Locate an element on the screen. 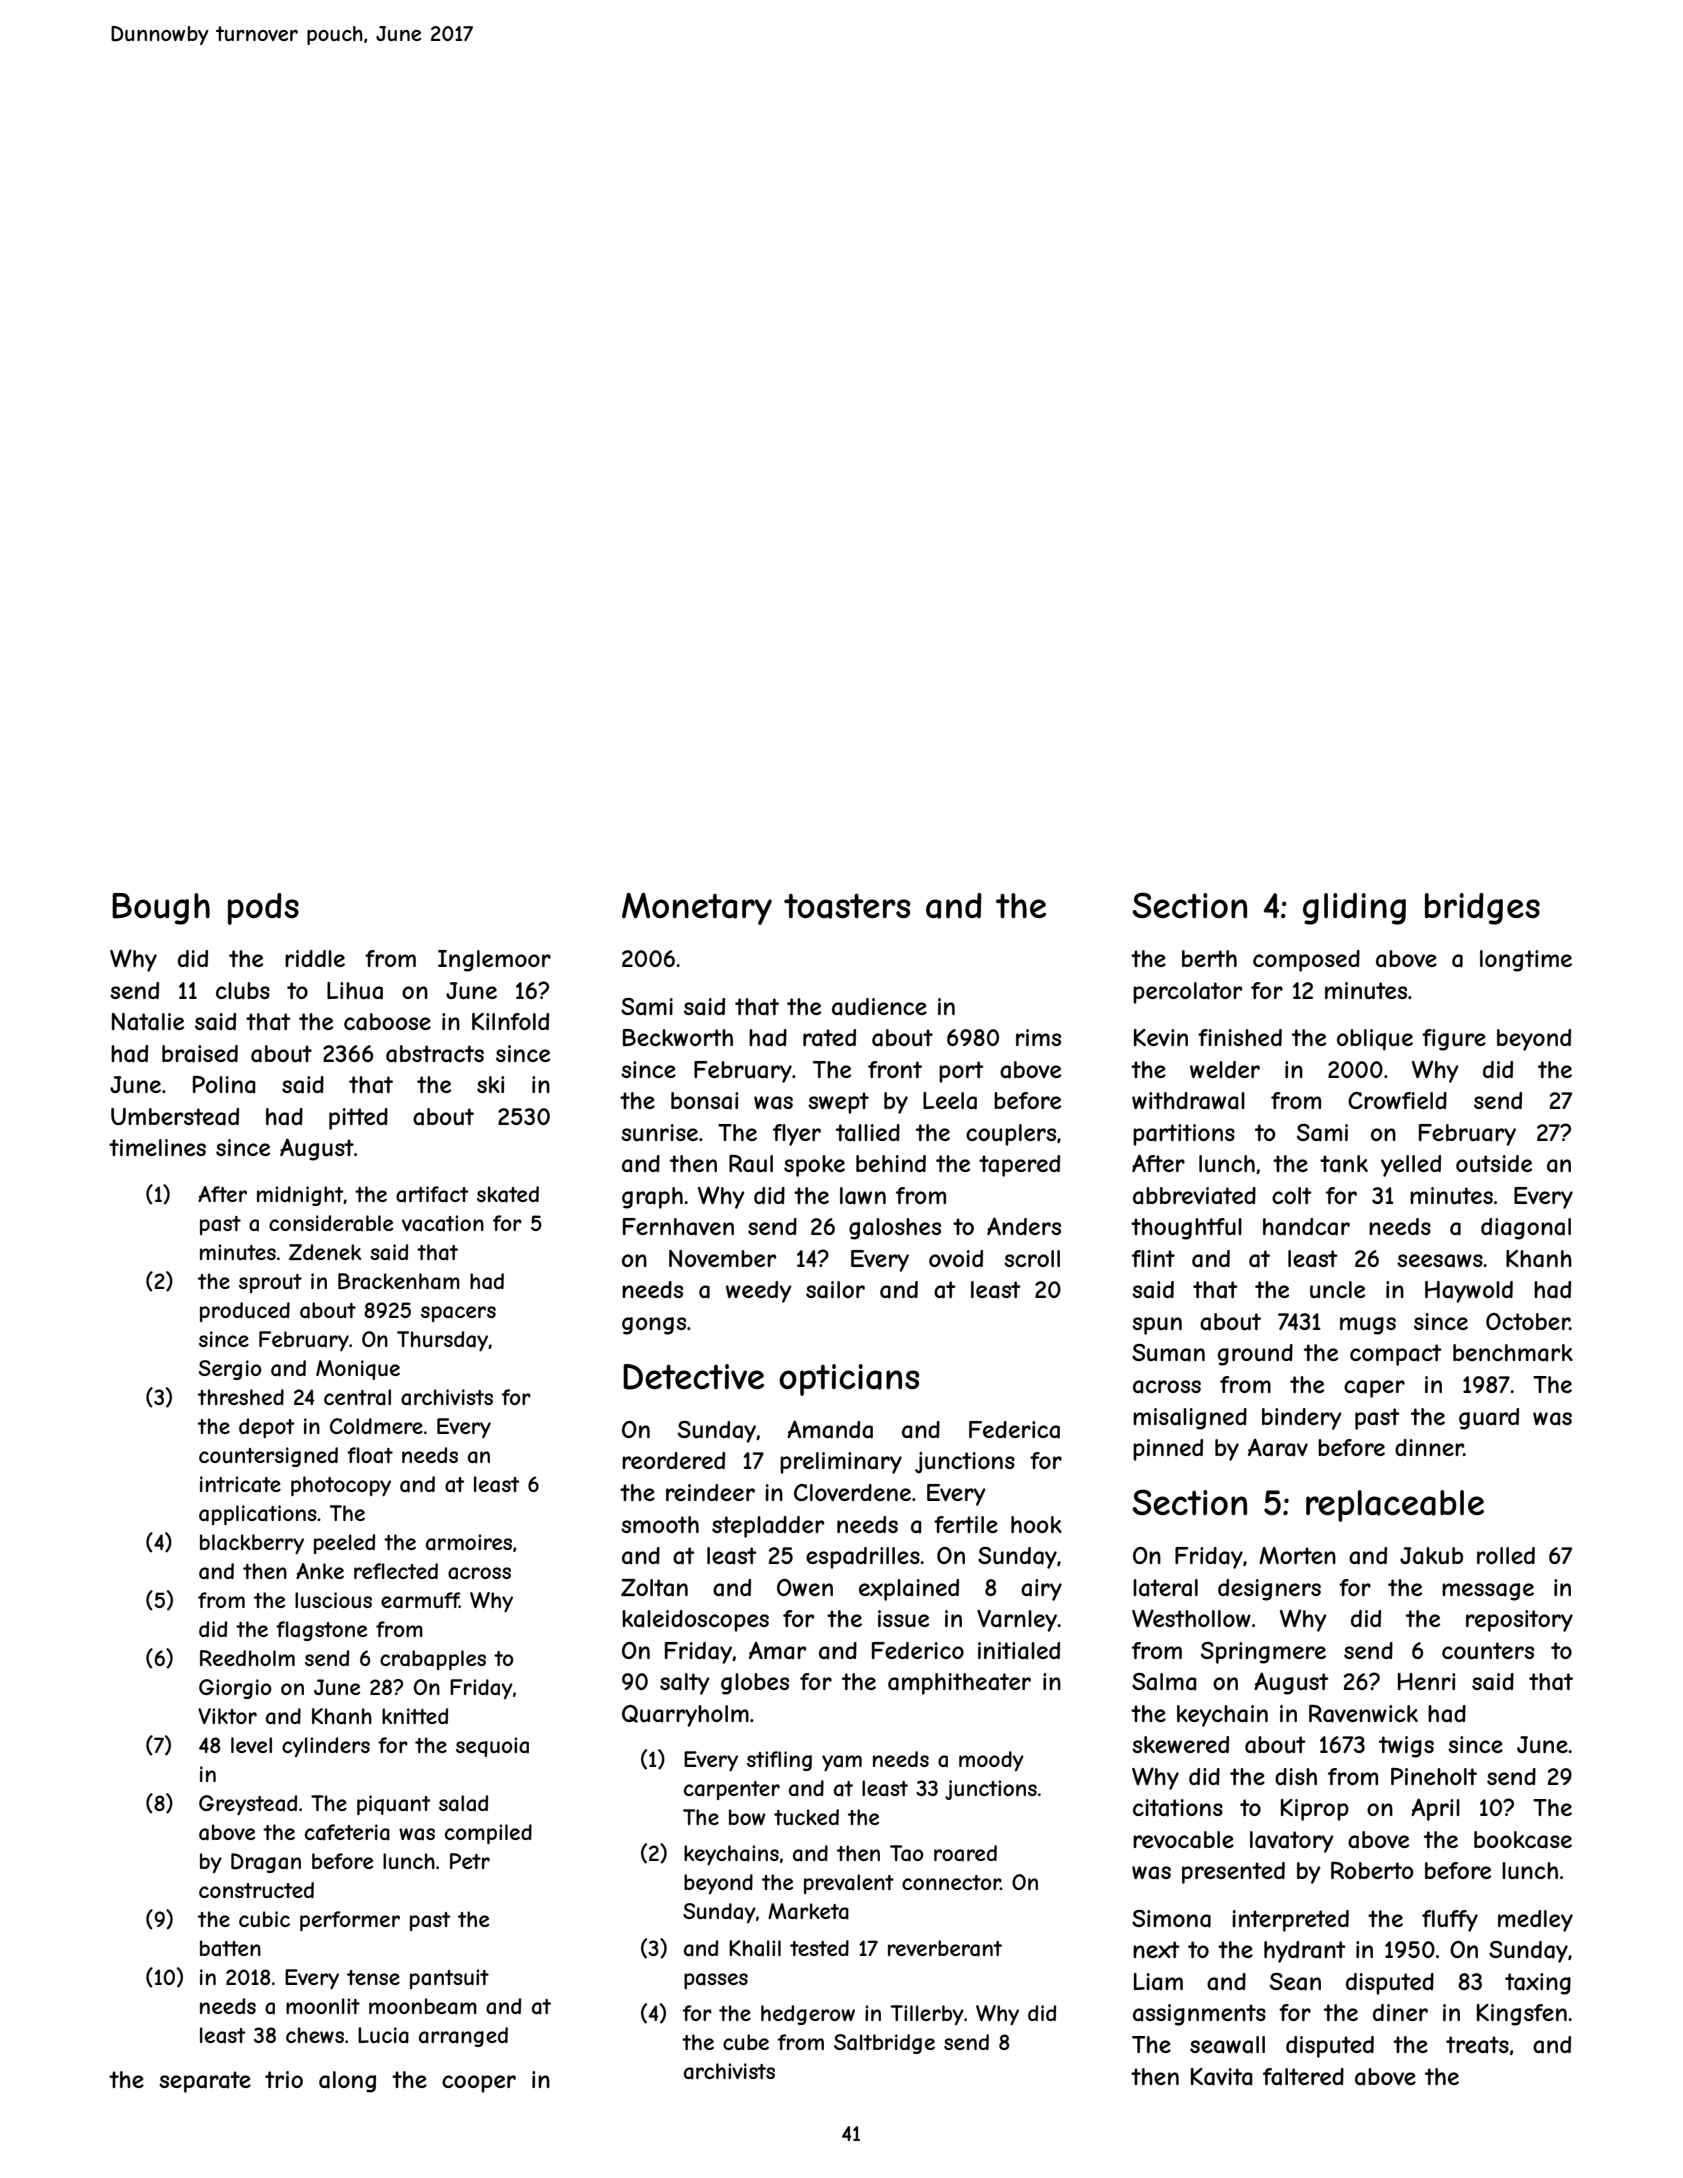  Bough is located at coordinates (161, 909).
